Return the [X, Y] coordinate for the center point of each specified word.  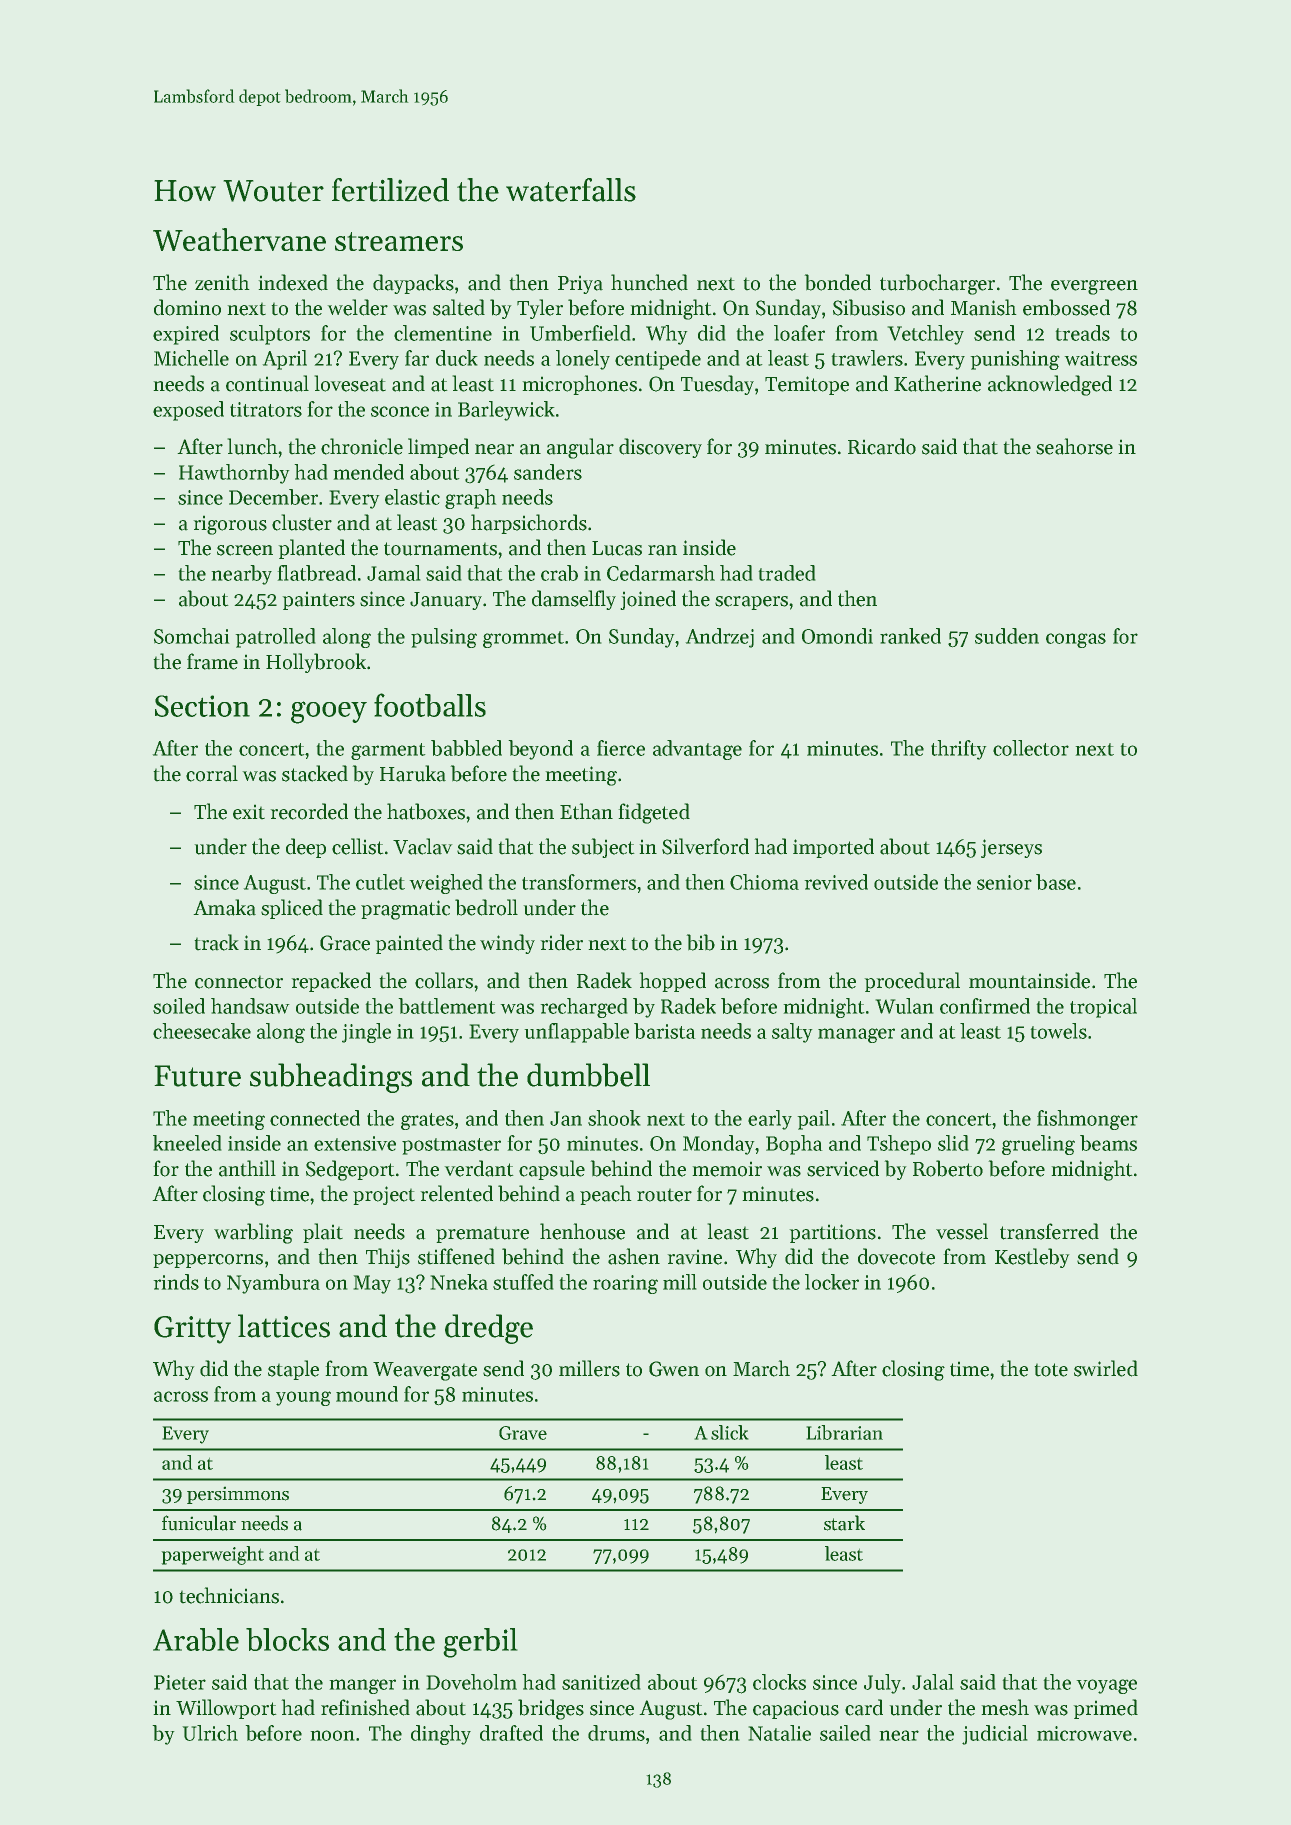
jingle [366, 1033]
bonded [837, 282]
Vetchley [925, 335]
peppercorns [208, 1261]
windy [507, 944]
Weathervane [239, 239]
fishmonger [1087, 1120]
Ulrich [210, 1733]
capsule [552, 1170]
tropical [1103, 1008]
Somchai [192, 636]
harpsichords [529, 524]
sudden [1007, 636]
